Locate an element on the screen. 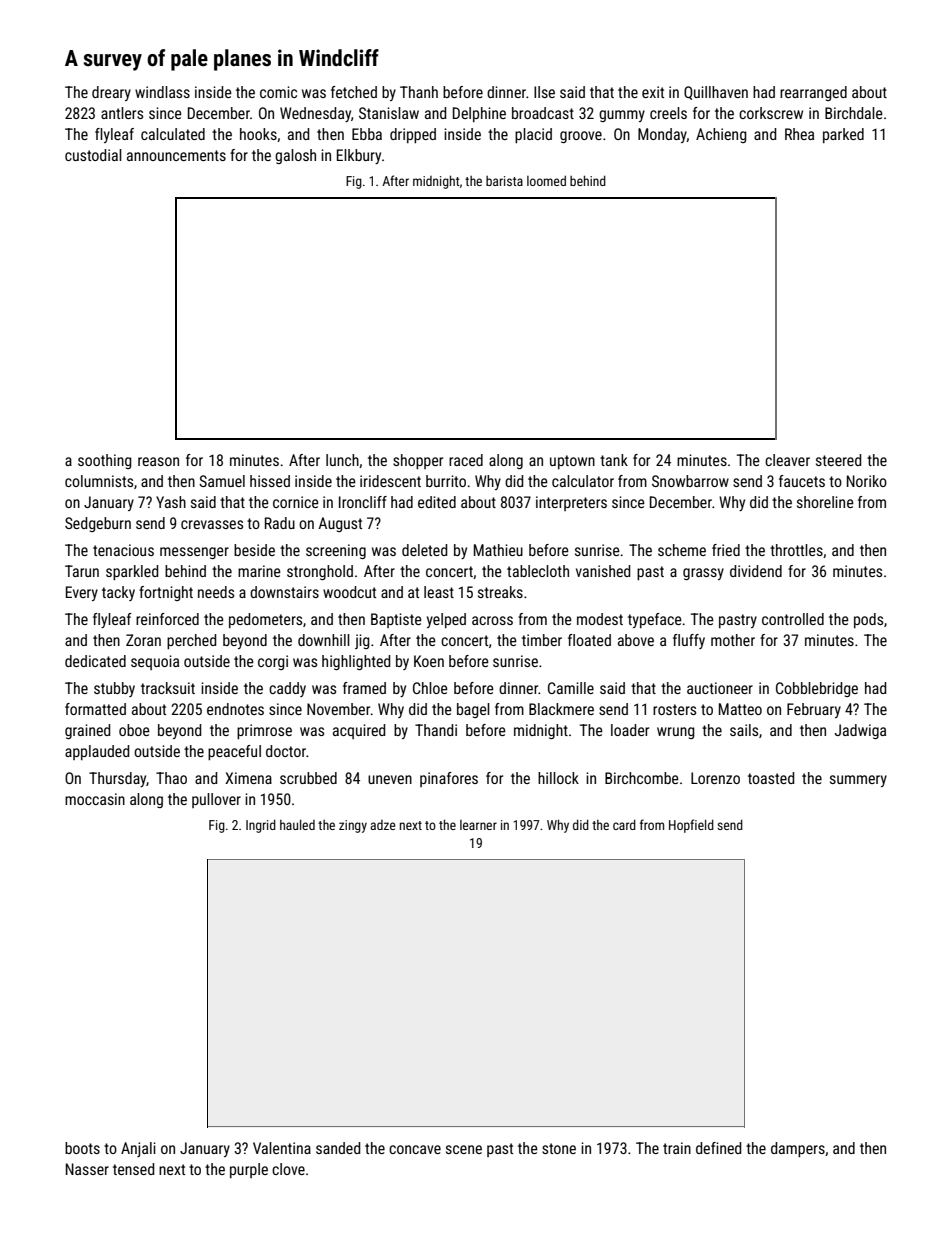 Image resolution: width=952 pixels, height=1233 pixels. pedometers is located at coordinates (265, 620).
